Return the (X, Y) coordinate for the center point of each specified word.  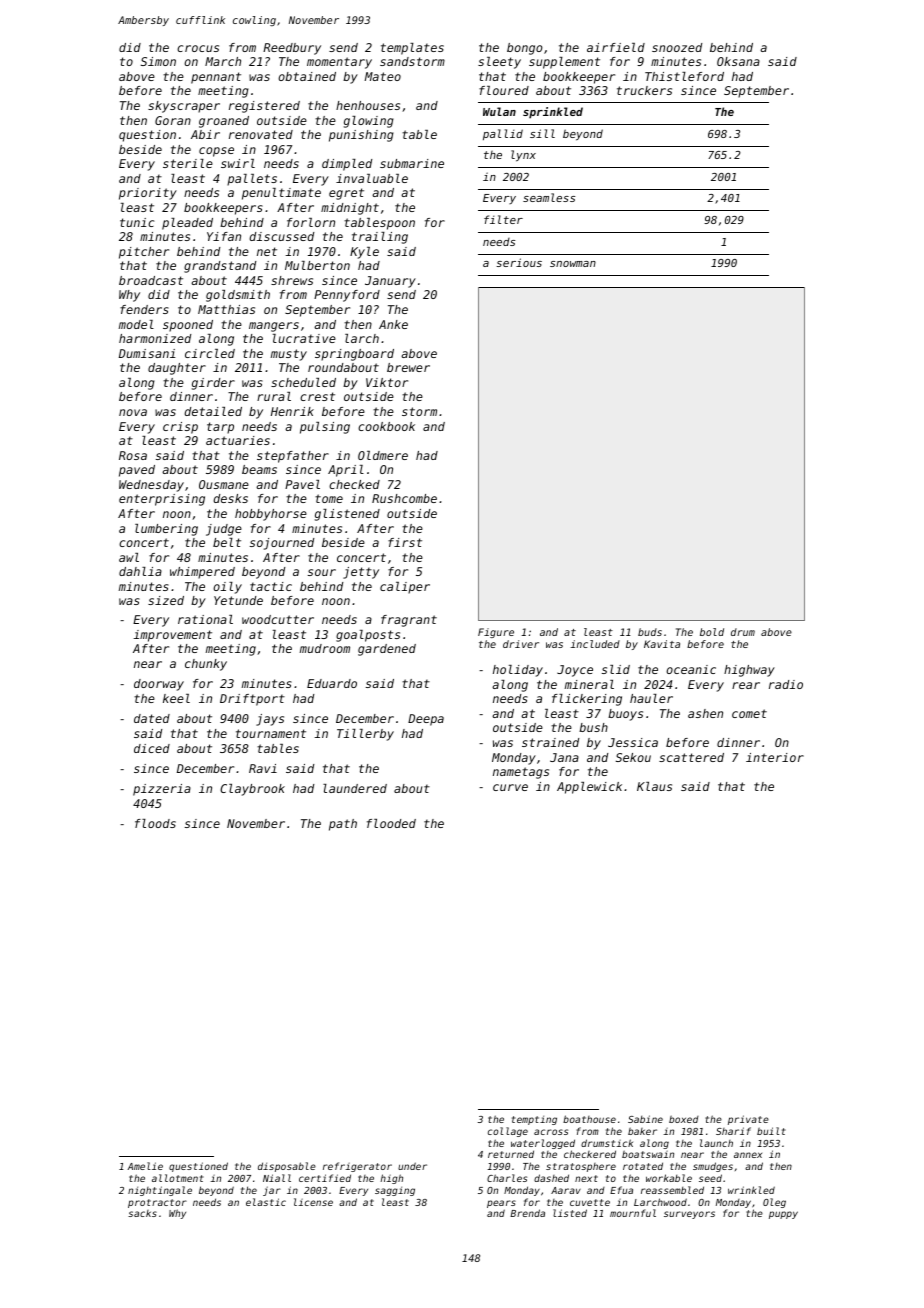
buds (650, 632)
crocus (198, 48)
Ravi (263, 768)
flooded (391, 823)
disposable (287, 1167)
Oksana (738, 61)
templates (412, 49)
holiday (518, 671)
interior (775, 757)
